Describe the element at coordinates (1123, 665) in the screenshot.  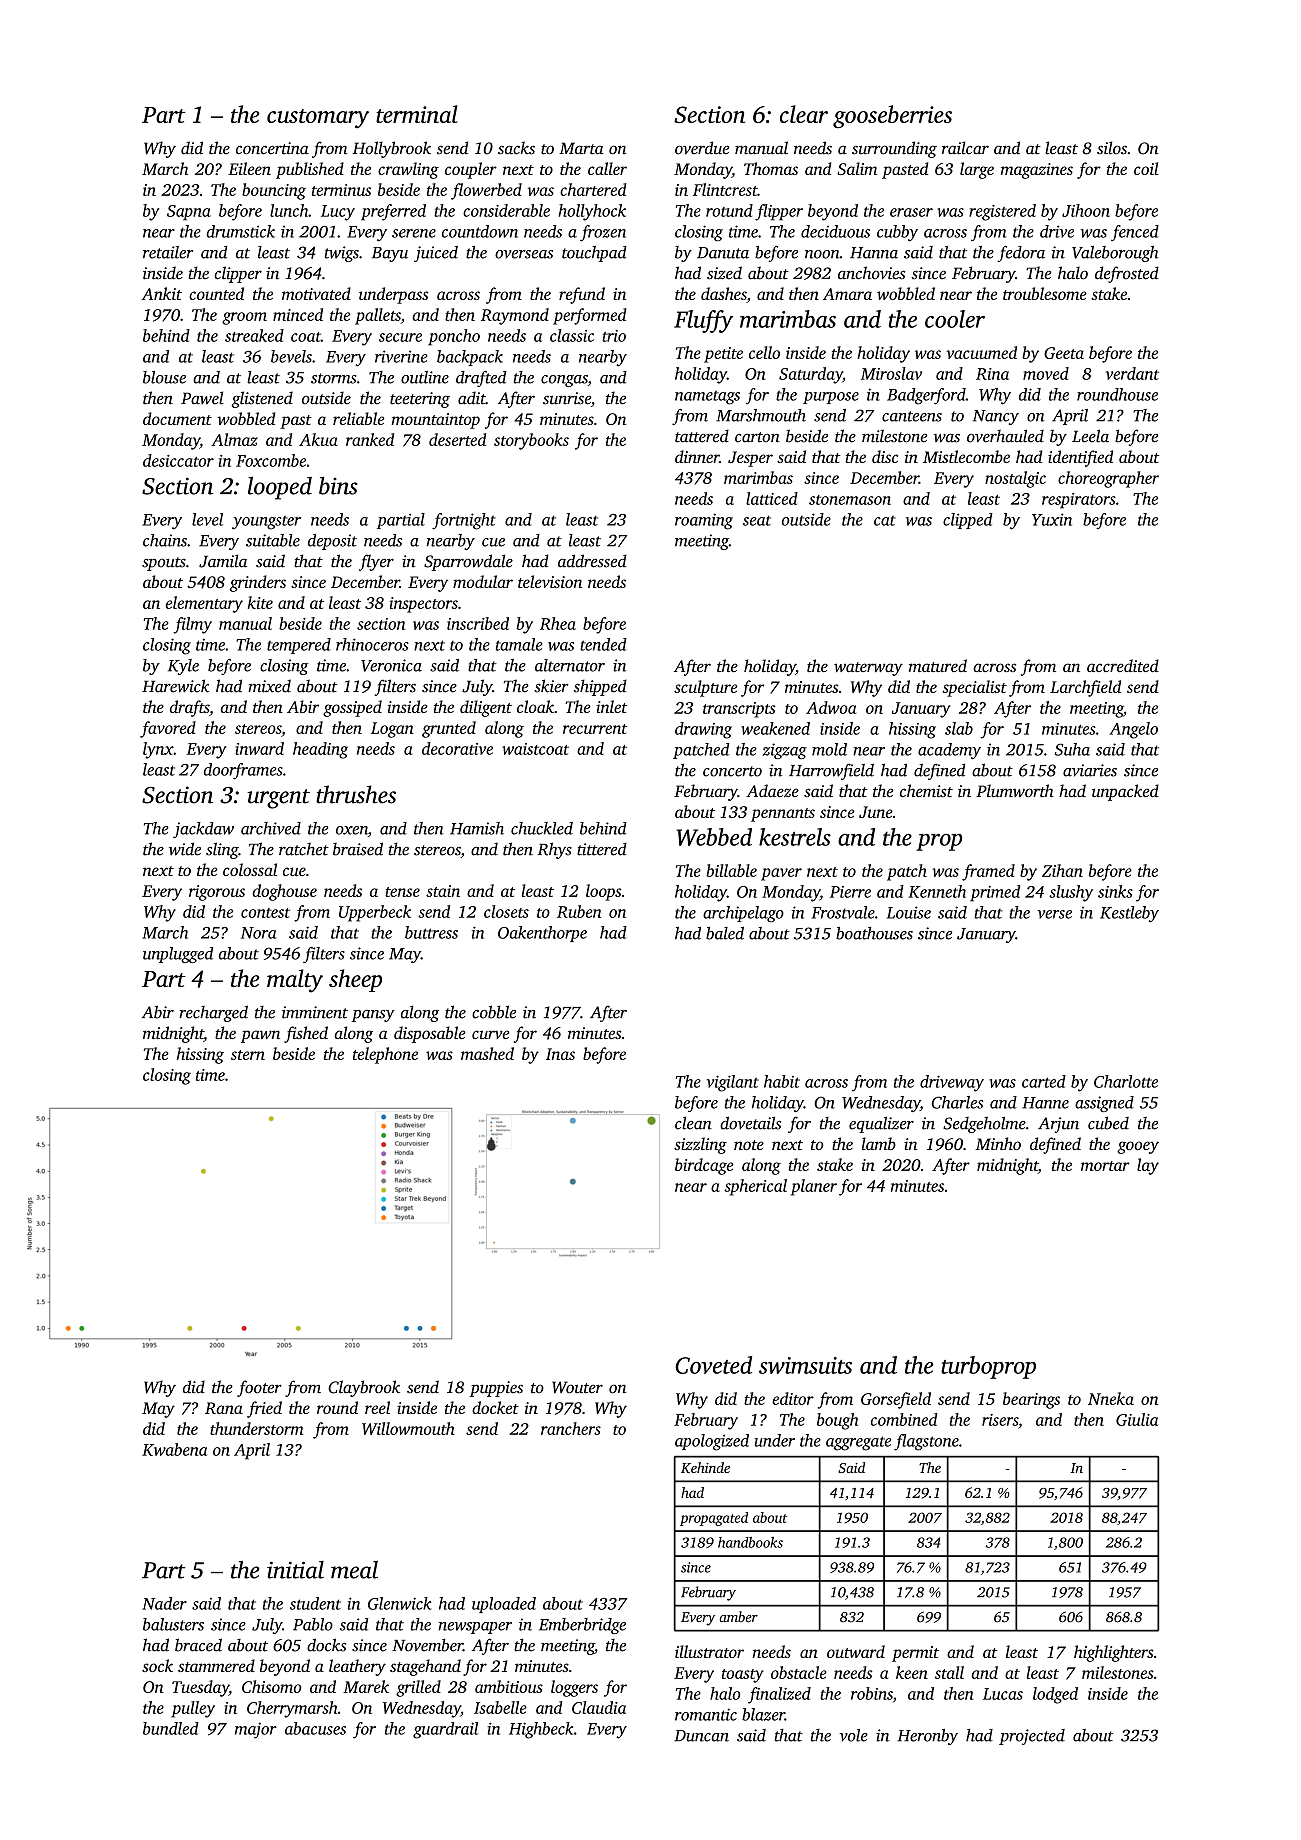
I see `accredited` at that location.
